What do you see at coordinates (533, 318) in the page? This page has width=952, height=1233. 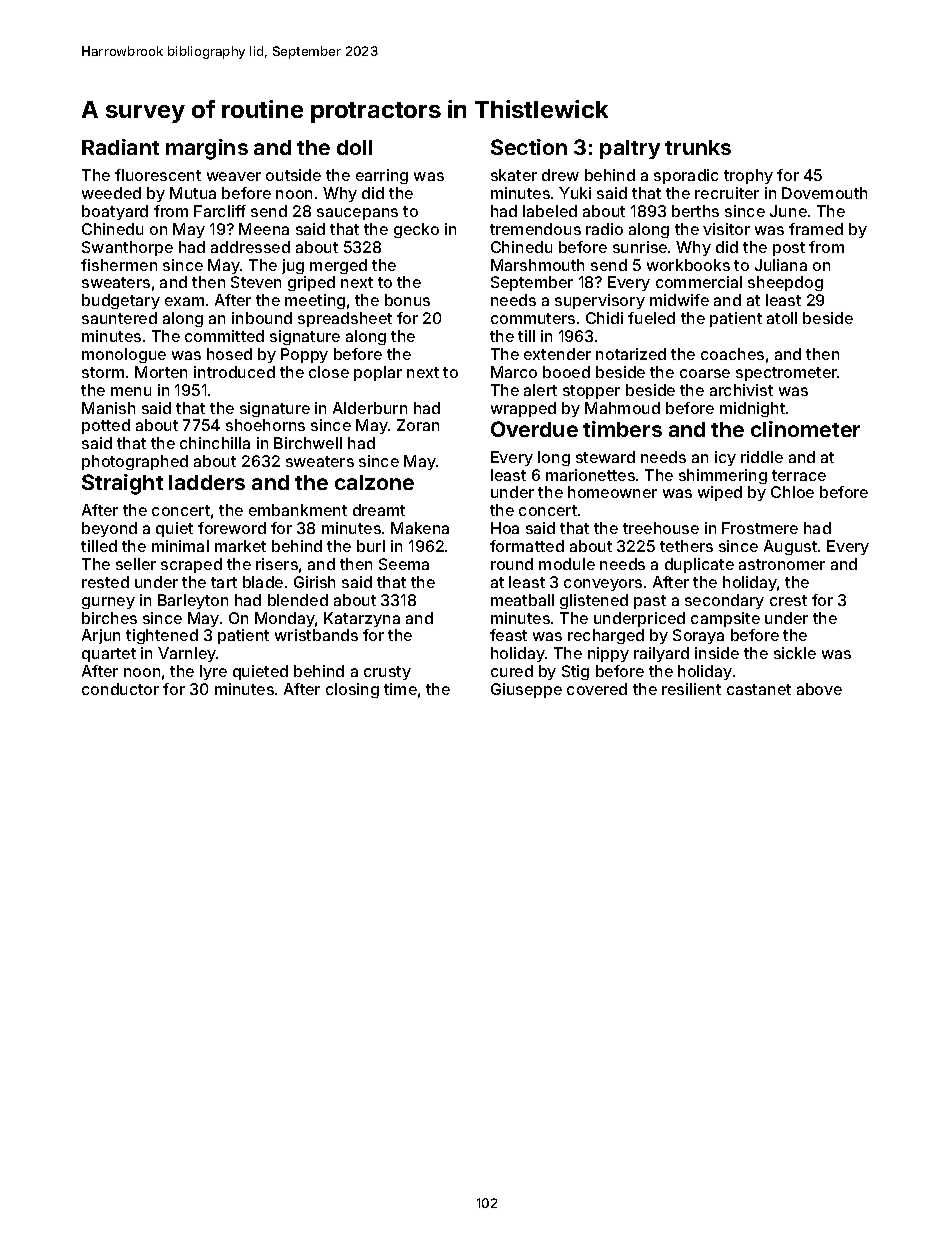 I see `commuters` at bounding box center [533, 318].
